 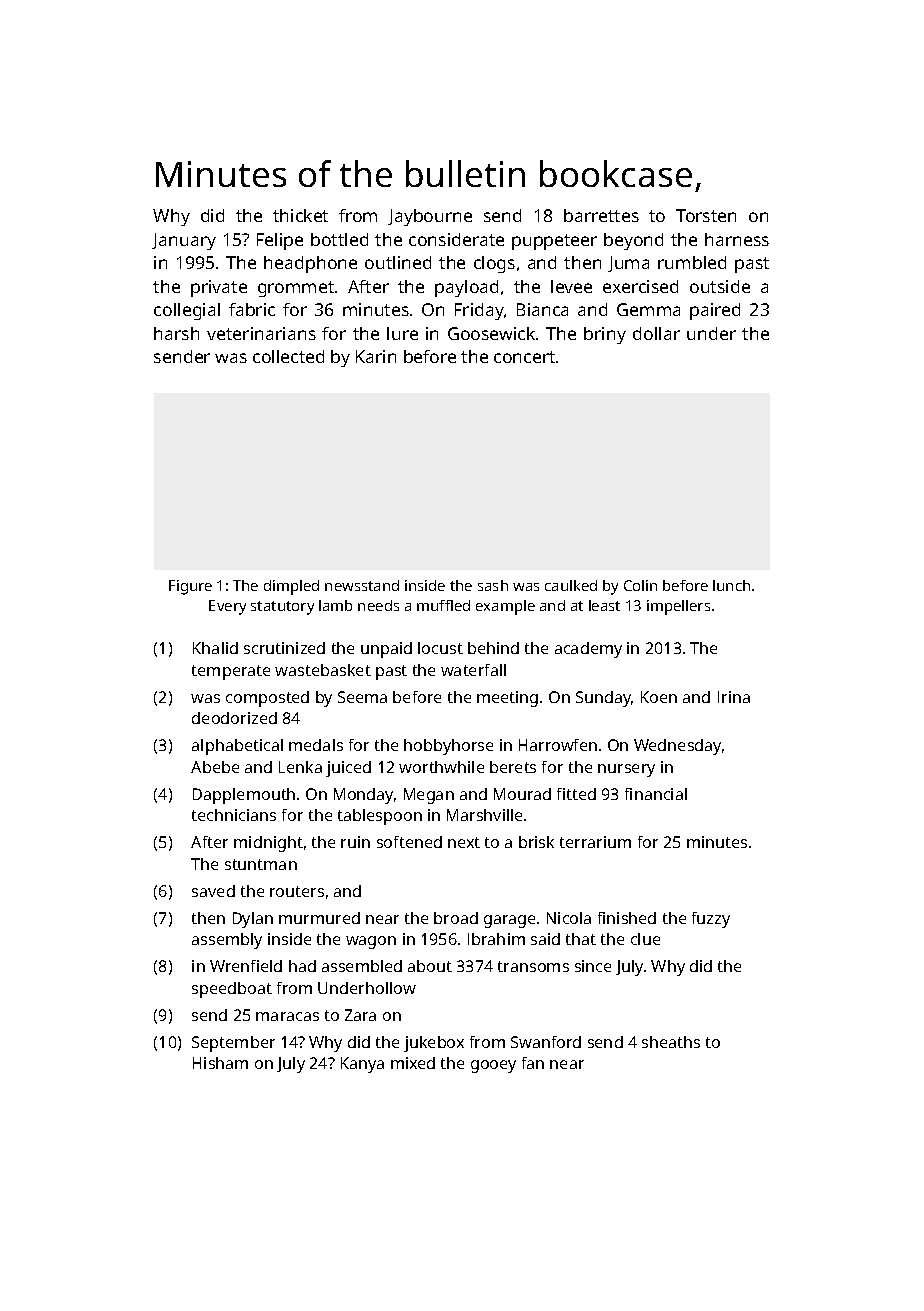 I want to click on harness, so click(x=737, y=239).
